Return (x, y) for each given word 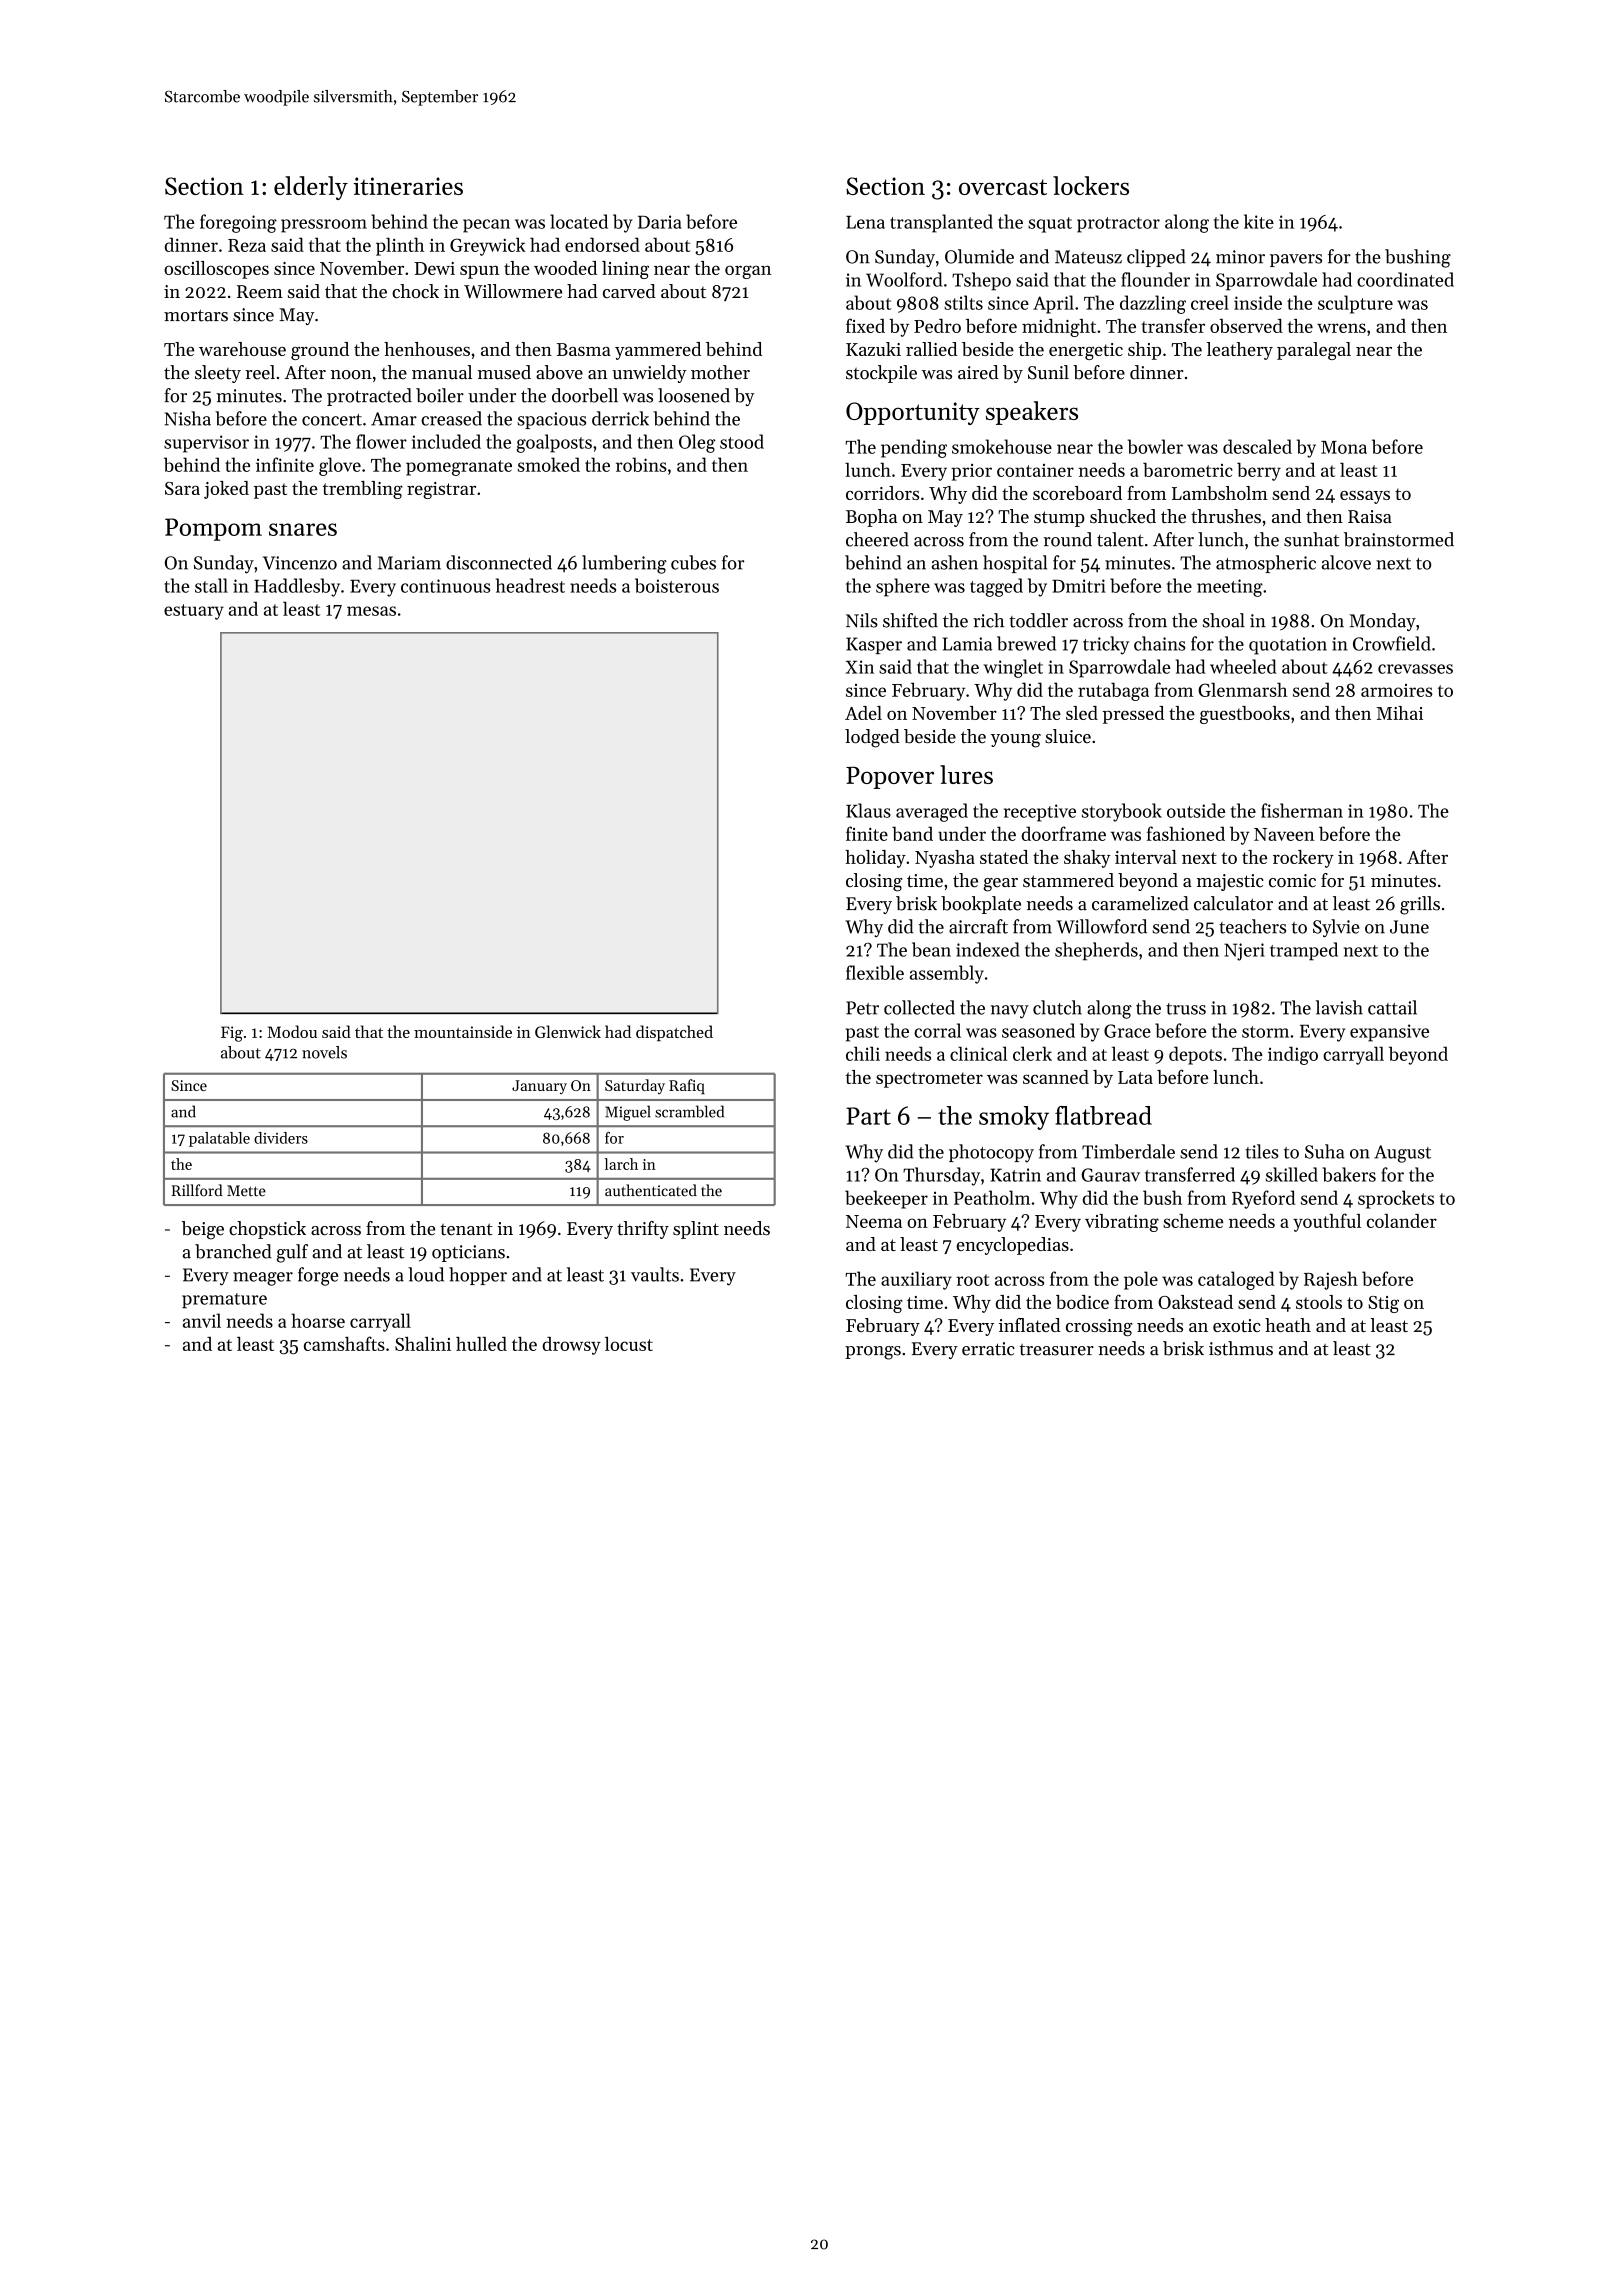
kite (1259, 221)
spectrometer (929, 1080)
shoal (1224, 620)
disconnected (499, 562)
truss (1186, 1009)
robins (641, 464)
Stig (1383, 1304)
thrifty (643, 1230)
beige (203, 1230)
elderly (311, 188)
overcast (1003, 187)
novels (324, 1052)
